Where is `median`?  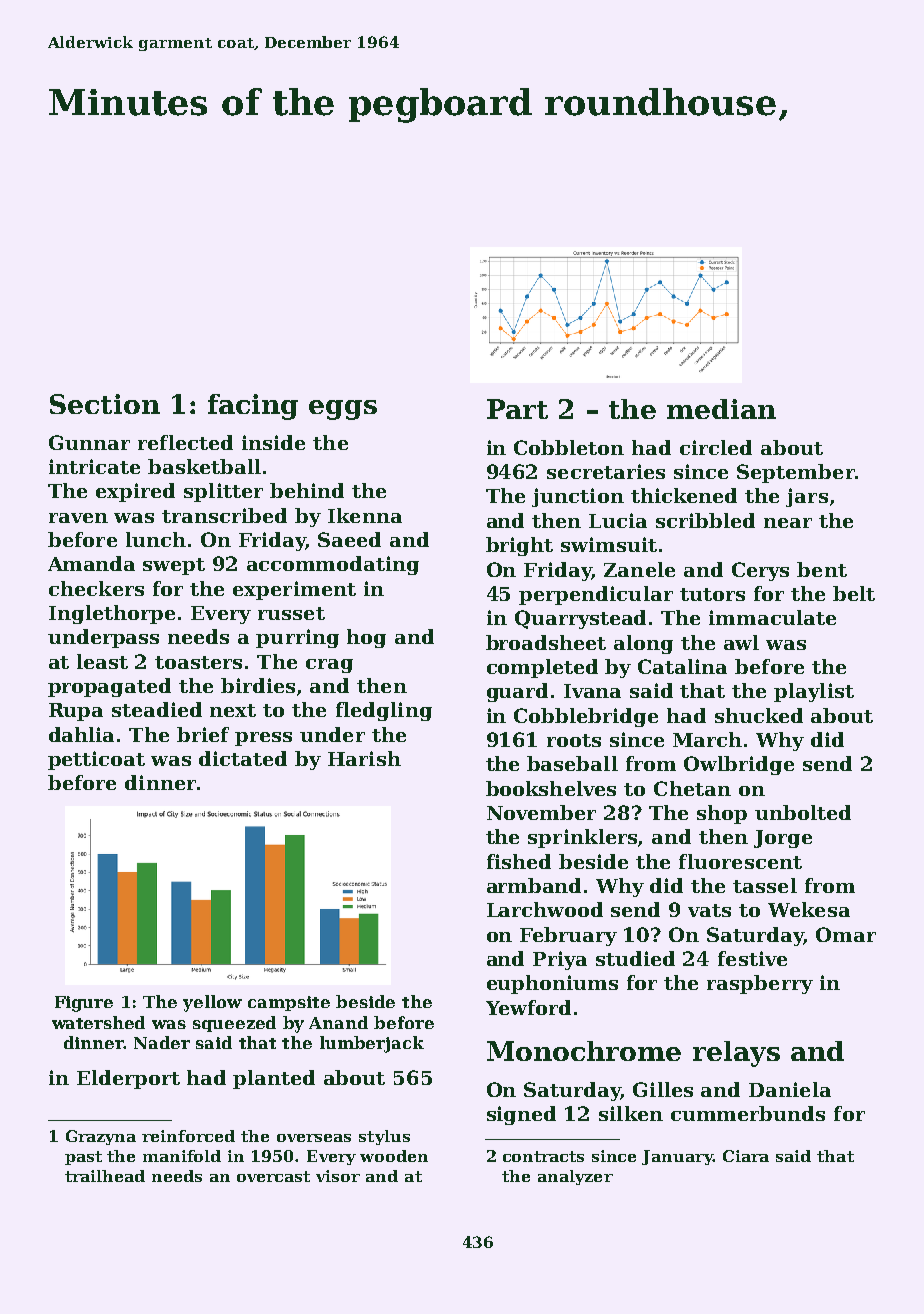 median is located at coordinates (721, 409).
